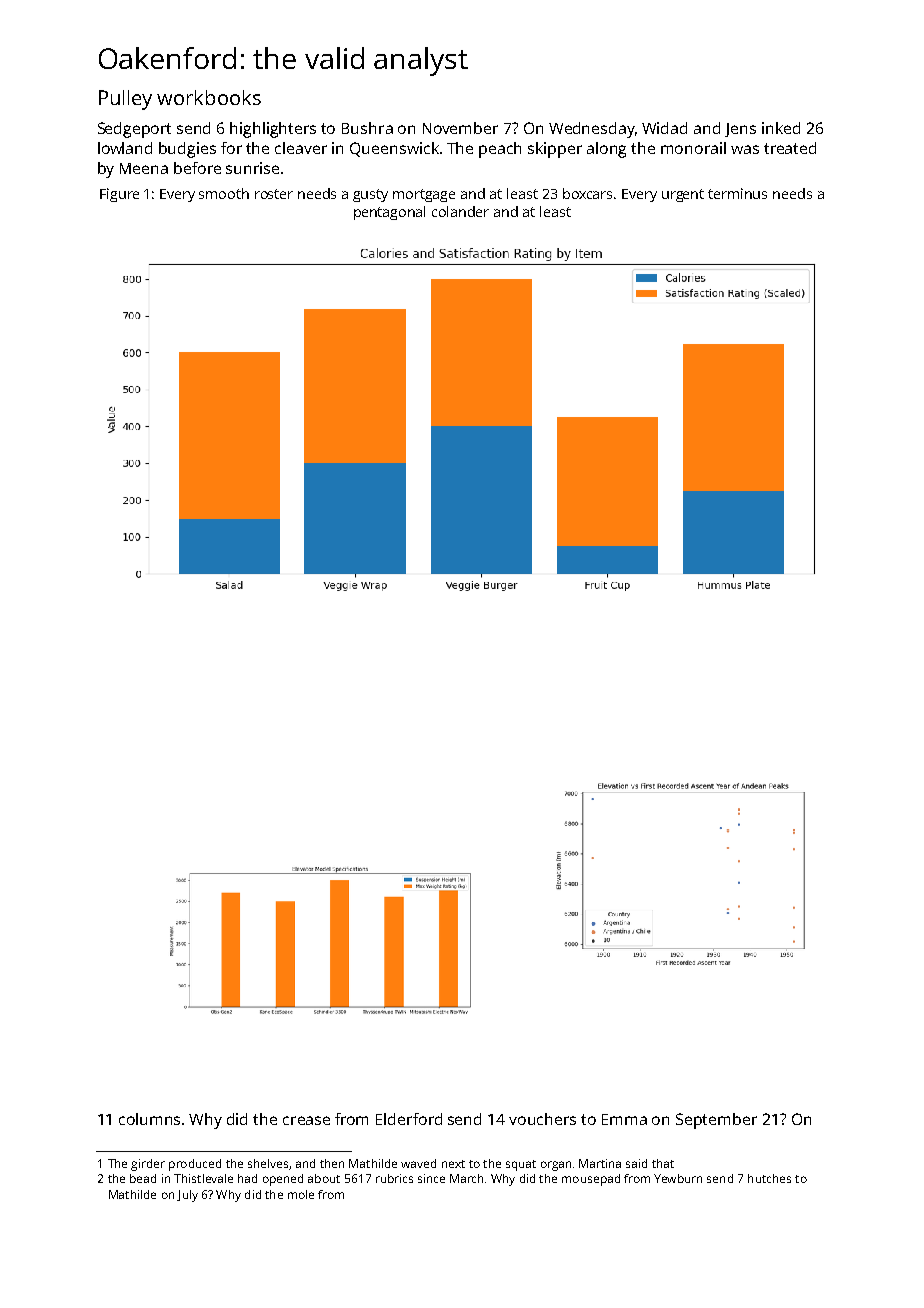  What do you see at coordinates (409, 1119) in the image?
I see `Elderford` at bounding box center [409, 1119].
